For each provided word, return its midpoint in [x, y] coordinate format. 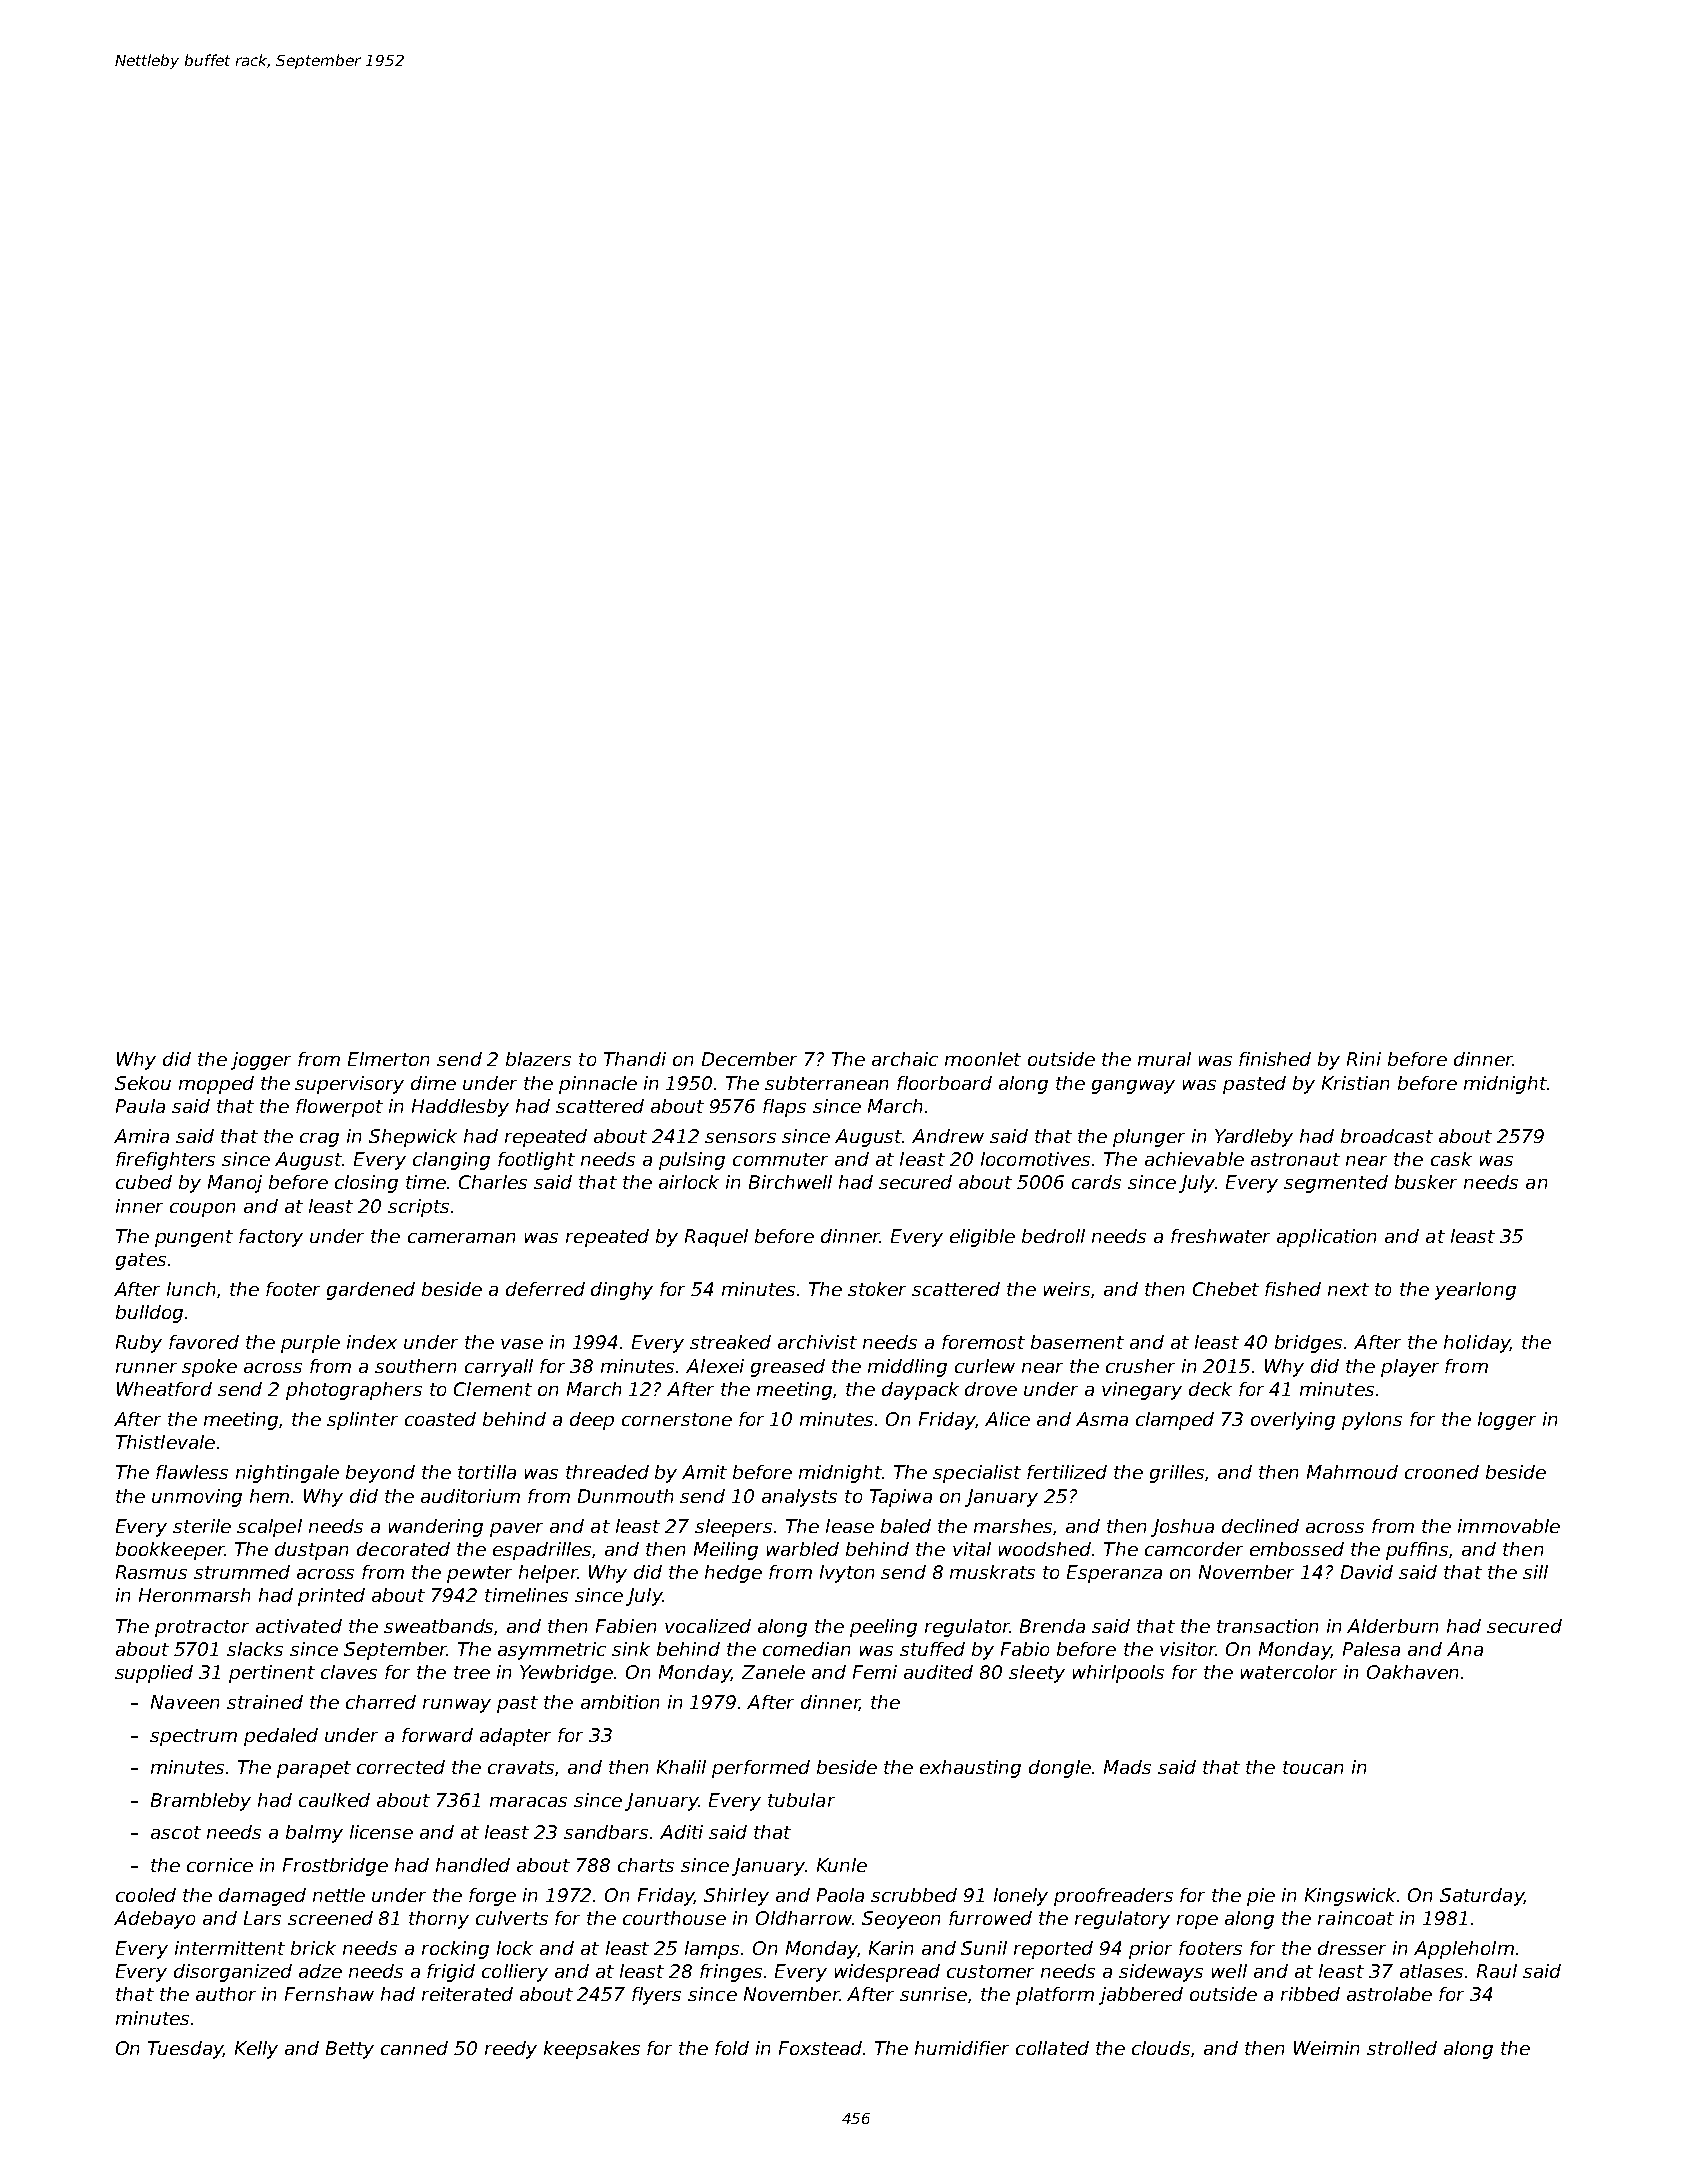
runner [146, 1368]
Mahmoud [1352, 1472]
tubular [801, 1800]
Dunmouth [625, 1496]
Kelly [256, 2050]
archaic [905, 1059]
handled [473, 1865]
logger [1507, 1421]
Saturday [1482, 1897]
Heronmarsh [194, 1595]
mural [1164, 1059]
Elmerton [388, 1059]
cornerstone [677, 1419]
